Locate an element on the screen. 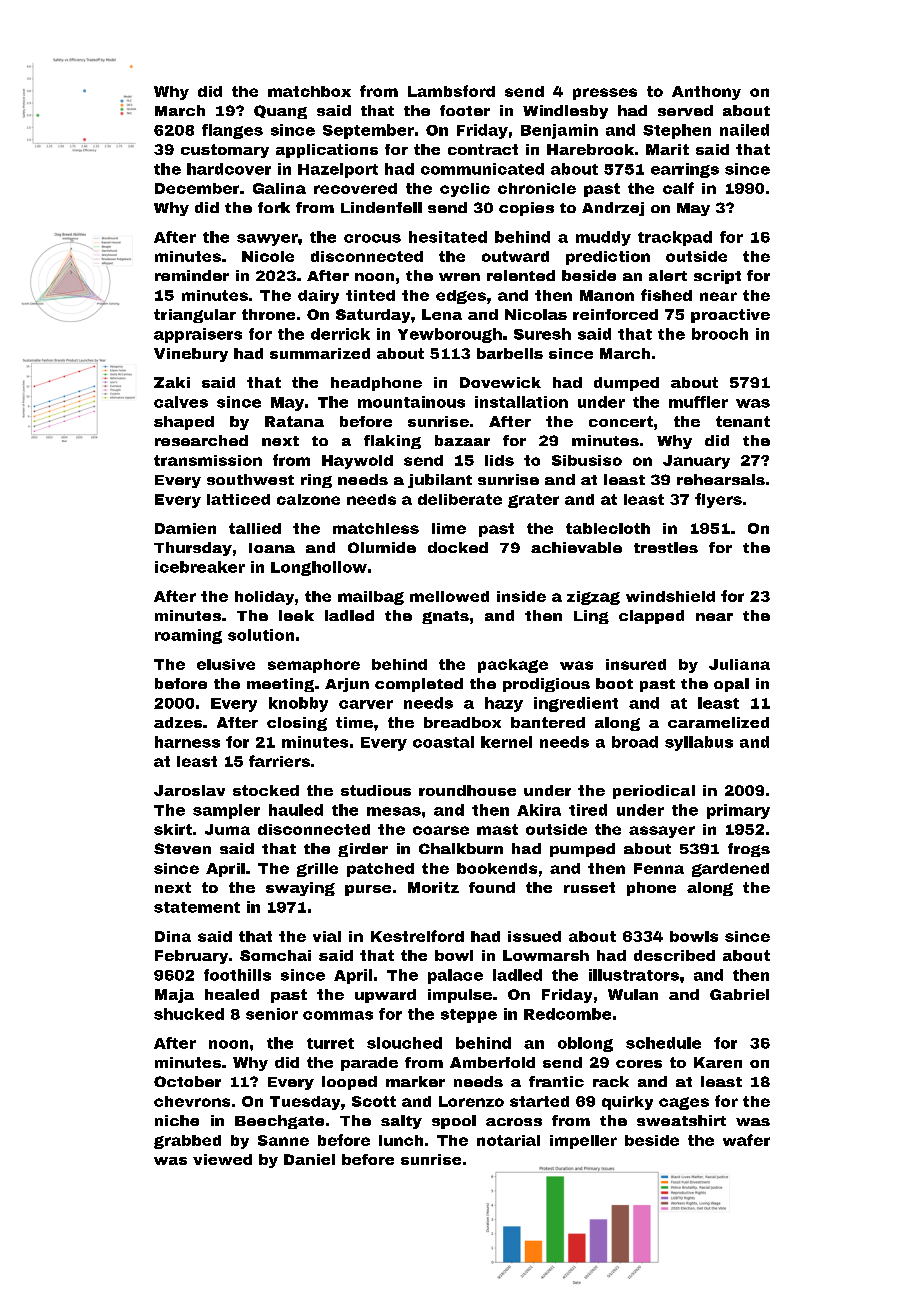  tenant is located at coordinates (743, 421).
